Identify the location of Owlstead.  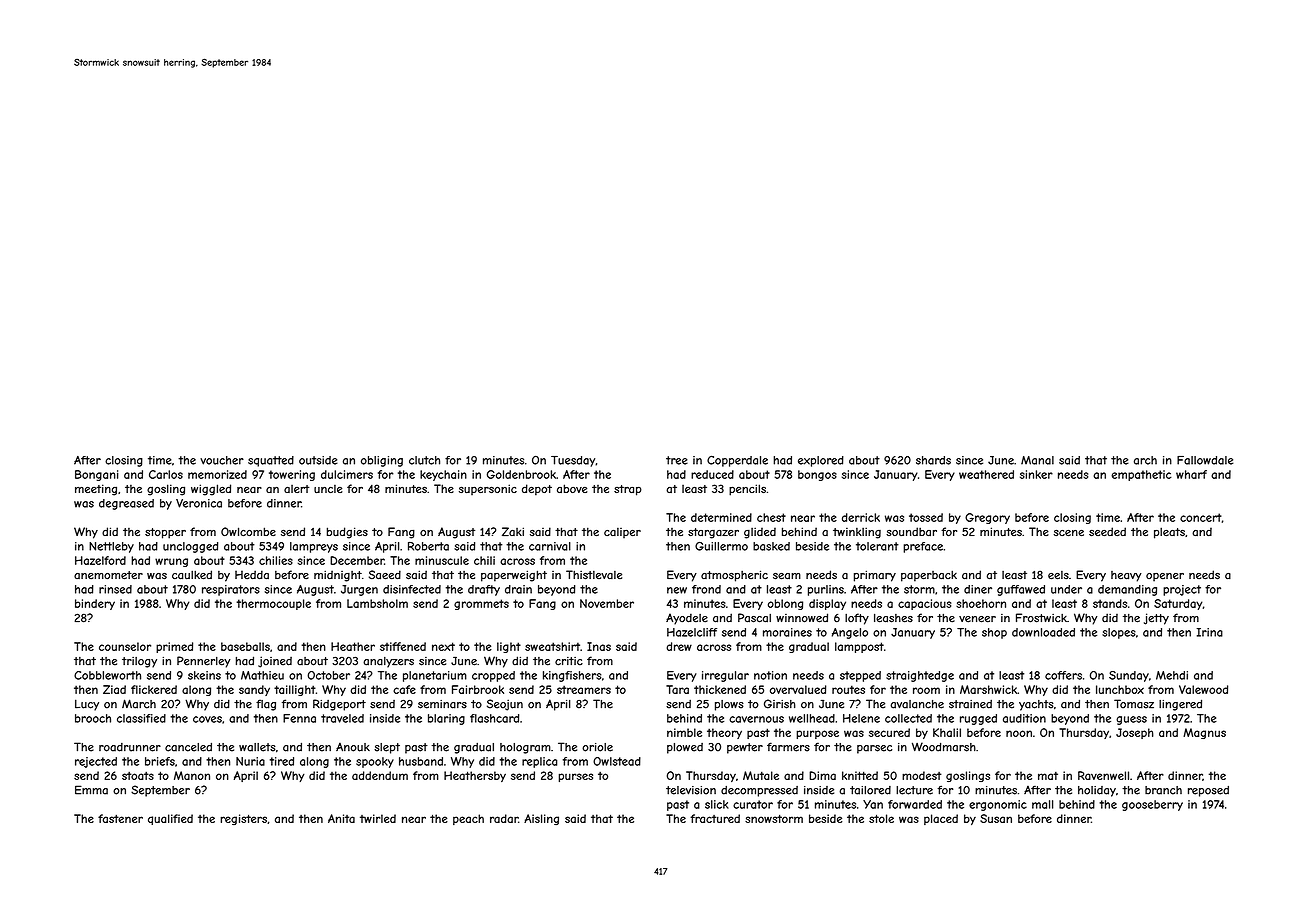
(617, 761).
